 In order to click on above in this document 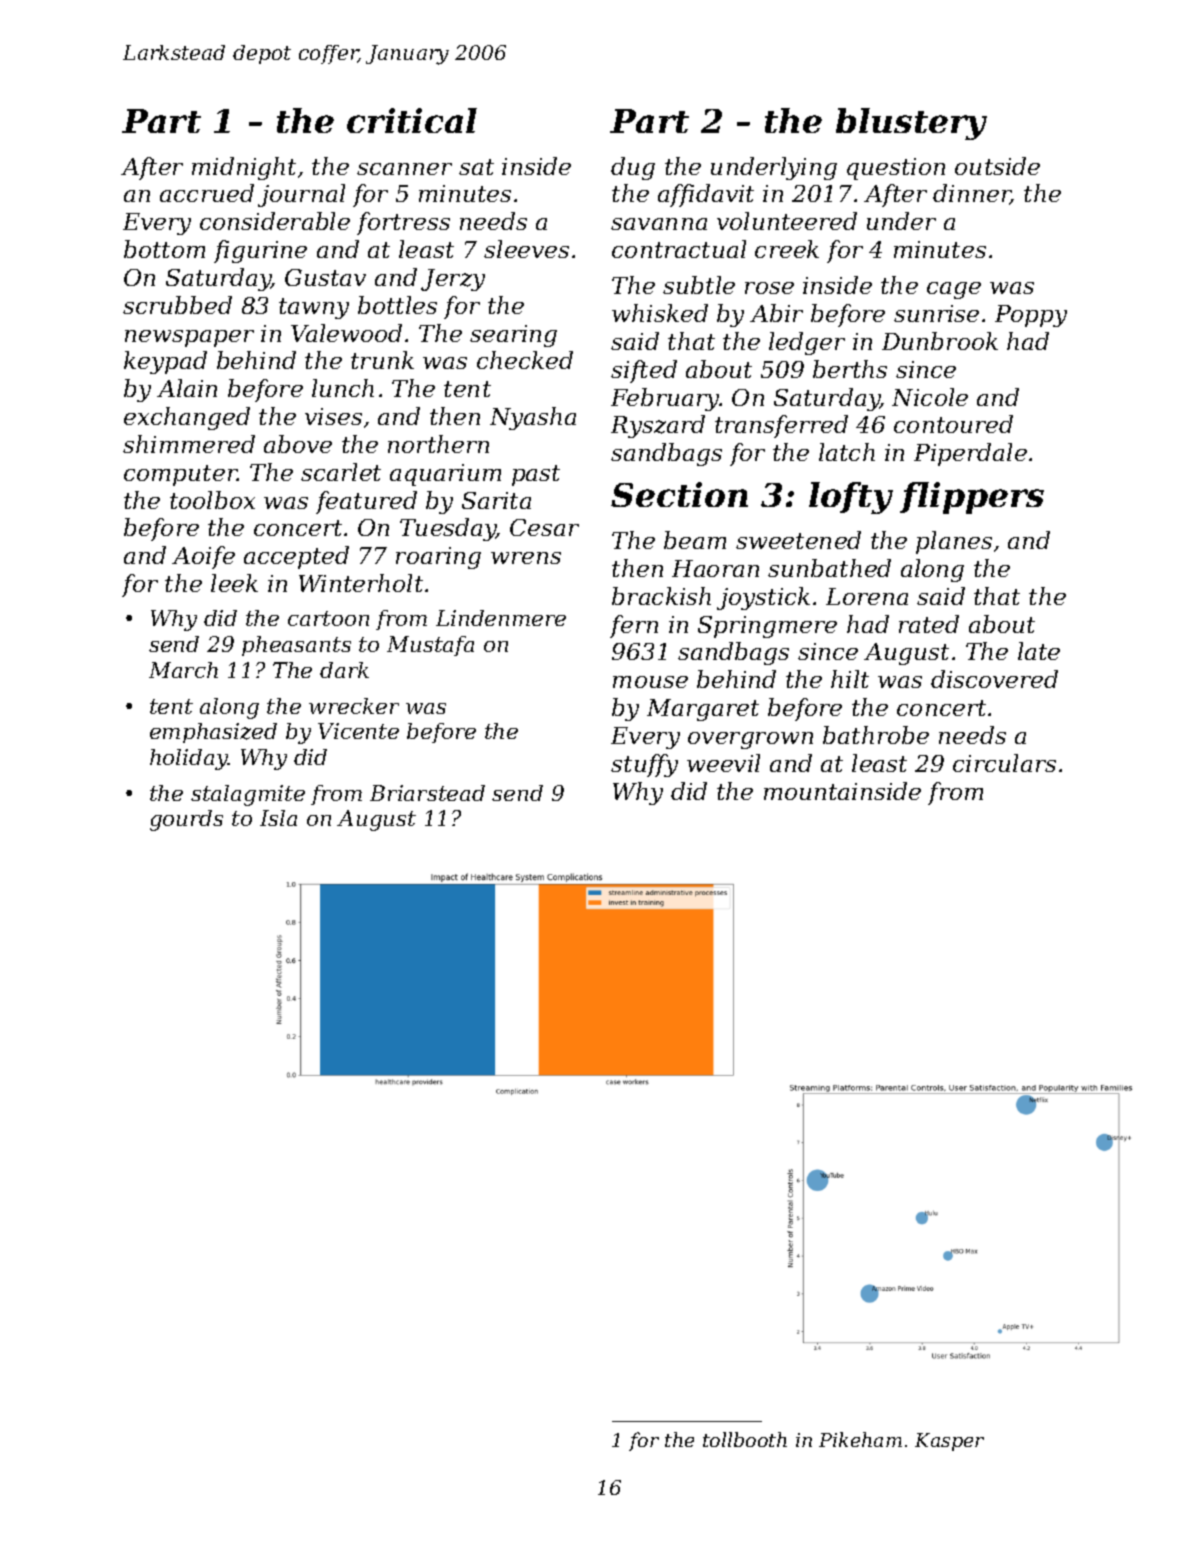, I will do `click(298, 444)`.
